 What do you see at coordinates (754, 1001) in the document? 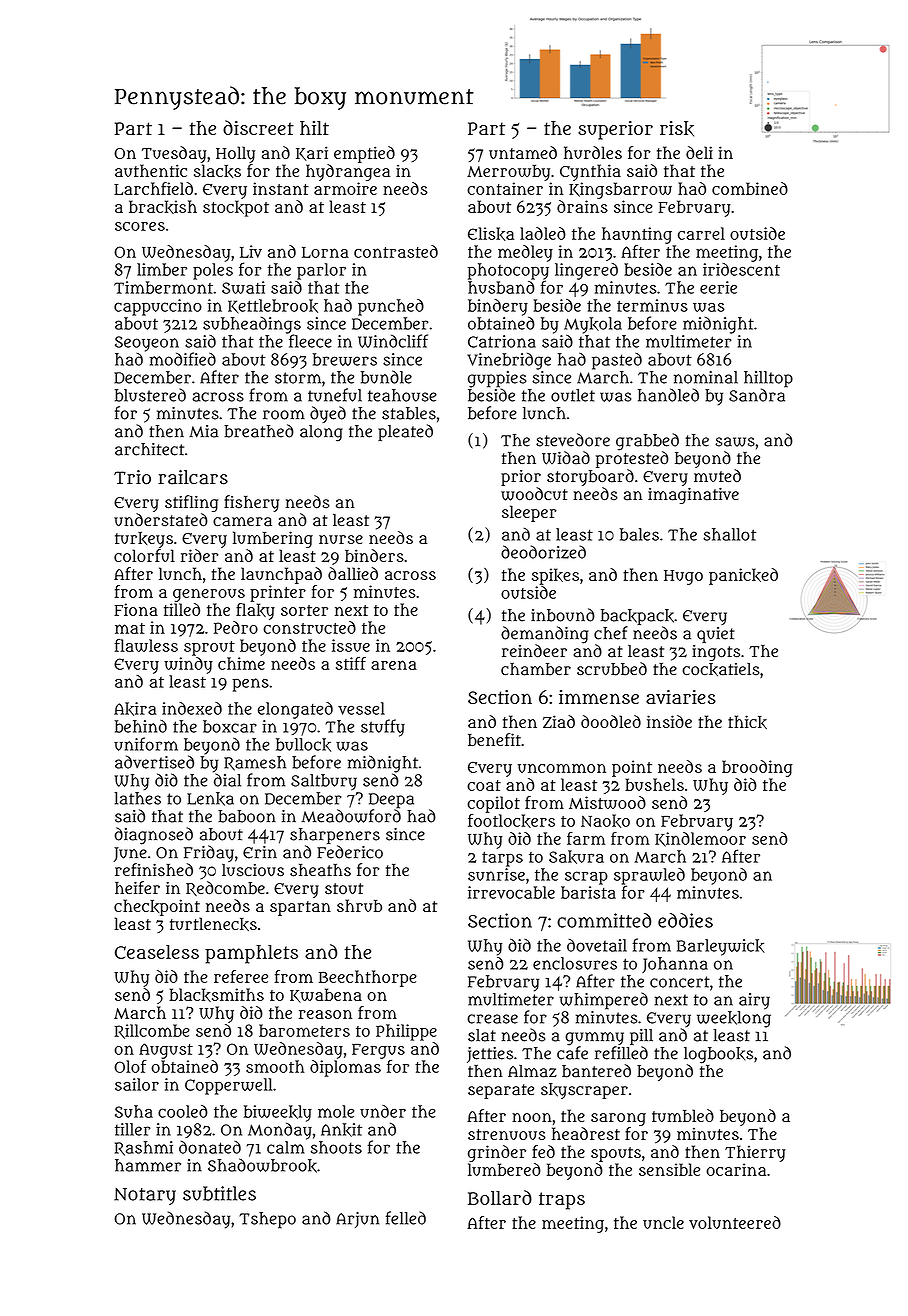
I see `airy` at bounding box center [754, 1001].
